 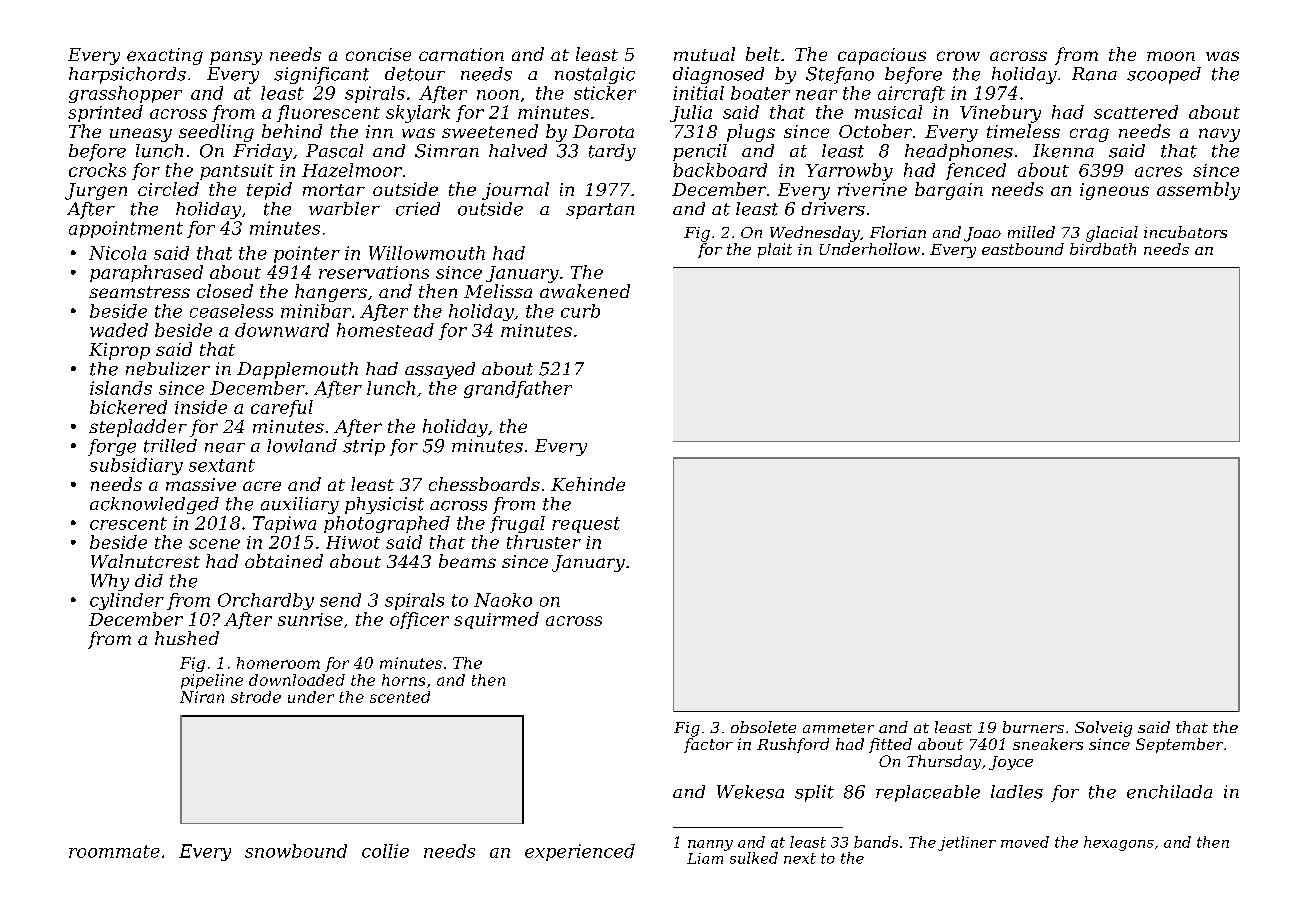 I want to click on belt, so click(x=763, y=54).
